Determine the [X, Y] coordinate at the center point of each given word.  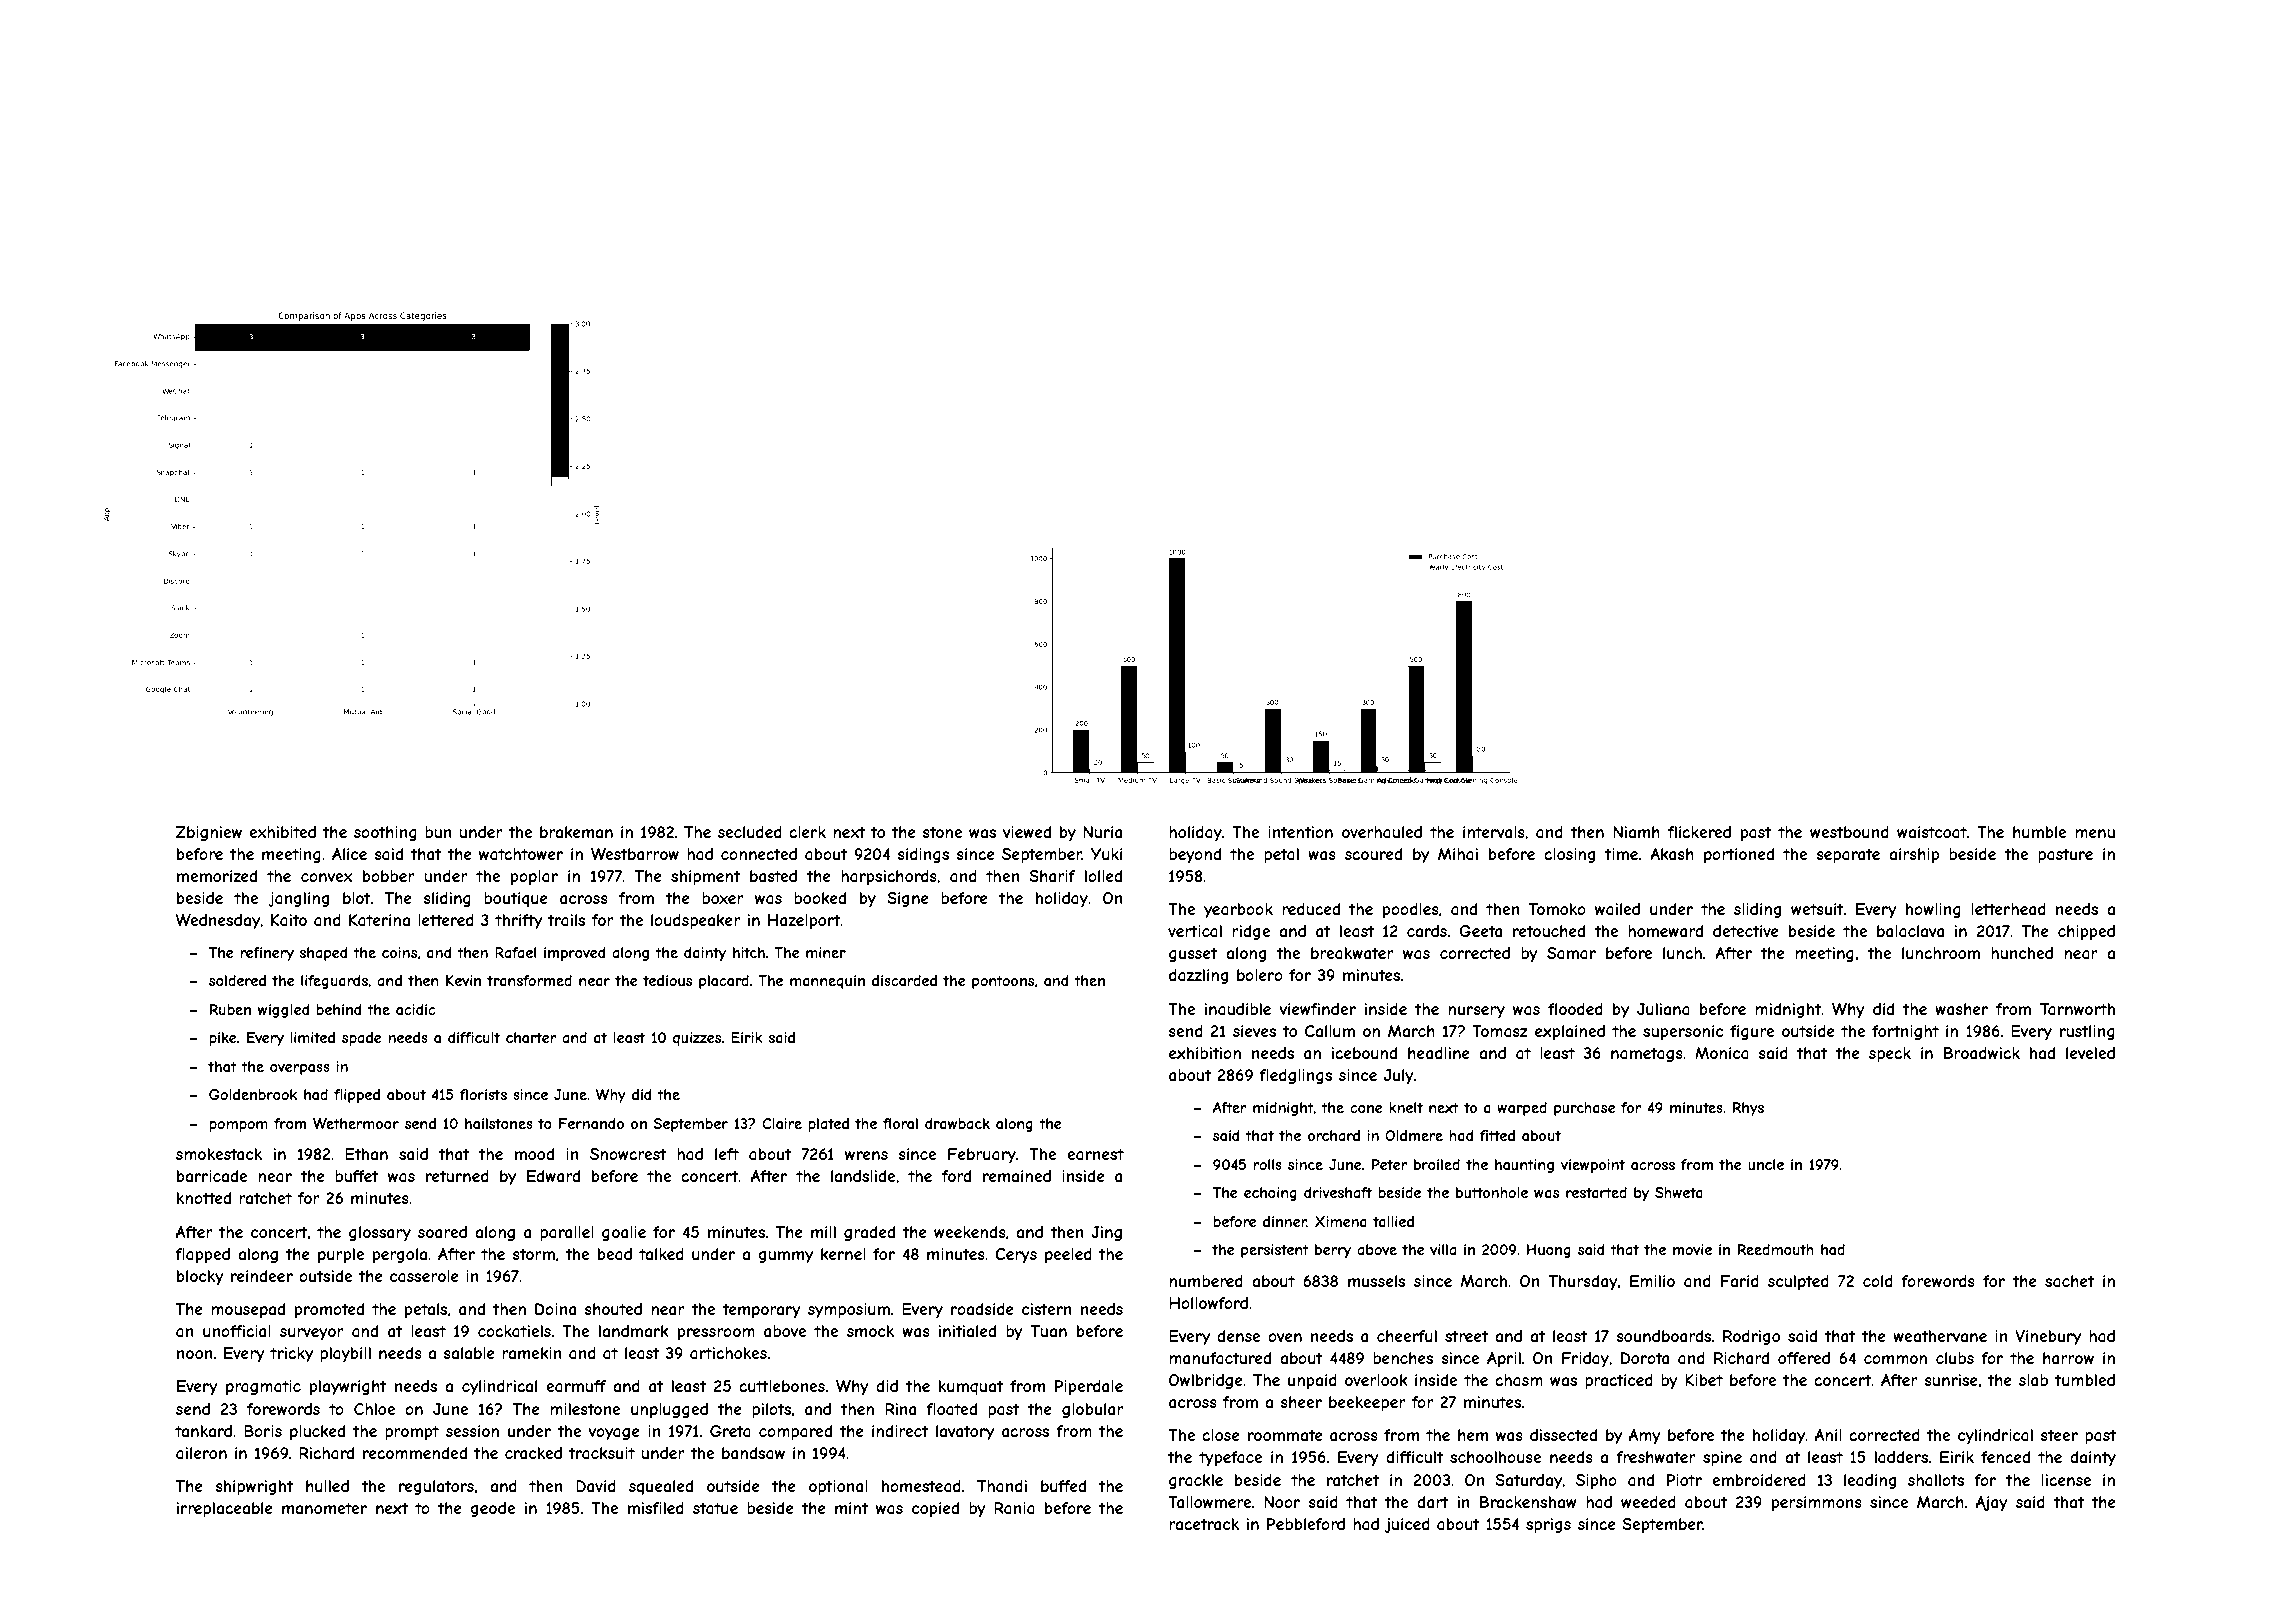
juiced [1407, 1525]
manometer [324, 1508]
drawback [957, 1123]
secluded [750, 832]
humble [2039, 832]
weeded [1648, 1502]
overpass [300, 1069]
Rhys [1748, 1109]
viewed [1027, 832]
